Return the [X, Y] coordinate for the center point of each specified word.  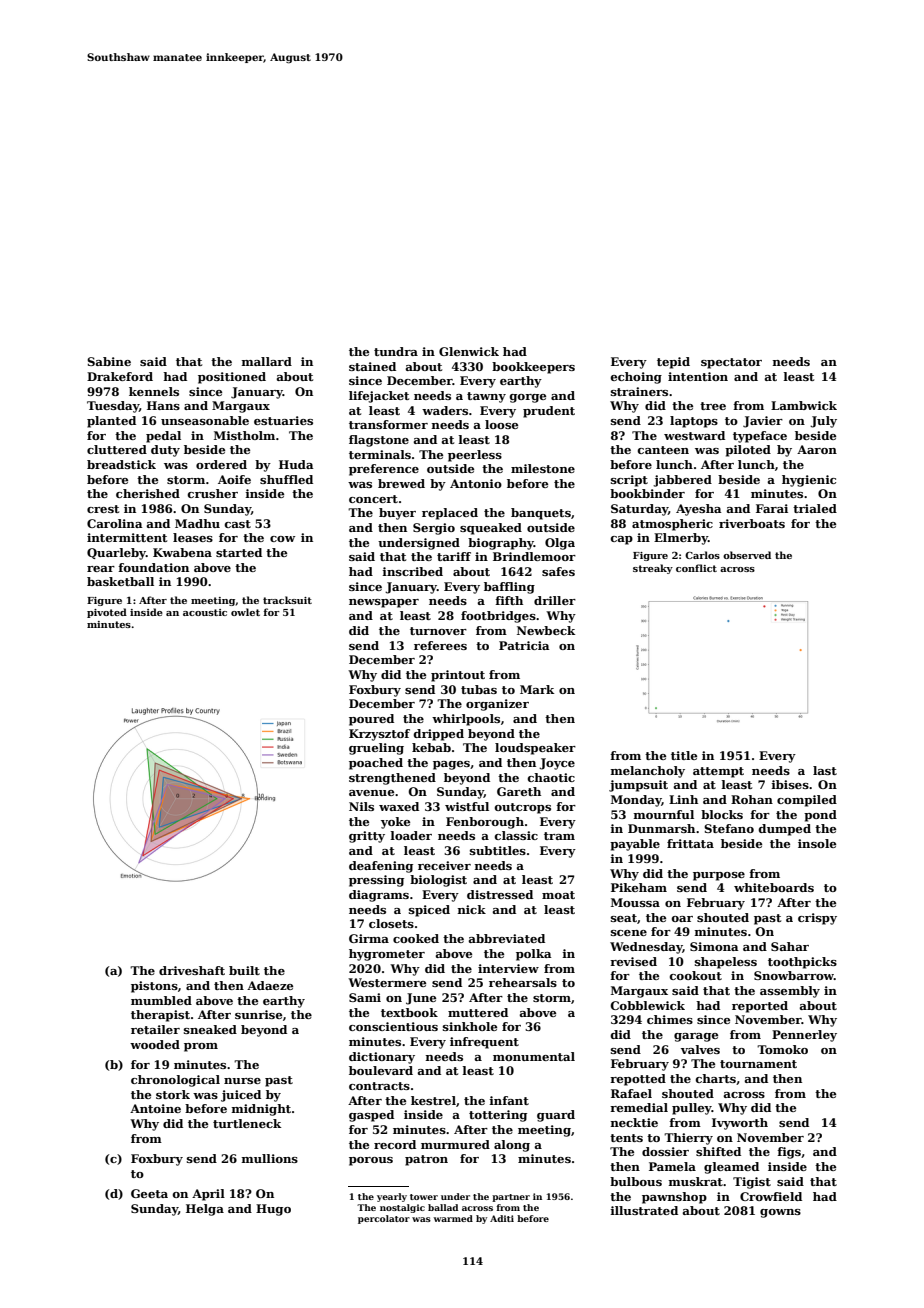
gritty [367, 837]
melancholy [647, 772]
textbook [409, 1012]
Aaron [817, 449]
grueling [376, 749]
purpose [719, 876]
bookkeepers [533, 368]
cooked [416, 938]
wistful [467, 806]
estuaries [283, 420]
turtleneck [247, 1123]
